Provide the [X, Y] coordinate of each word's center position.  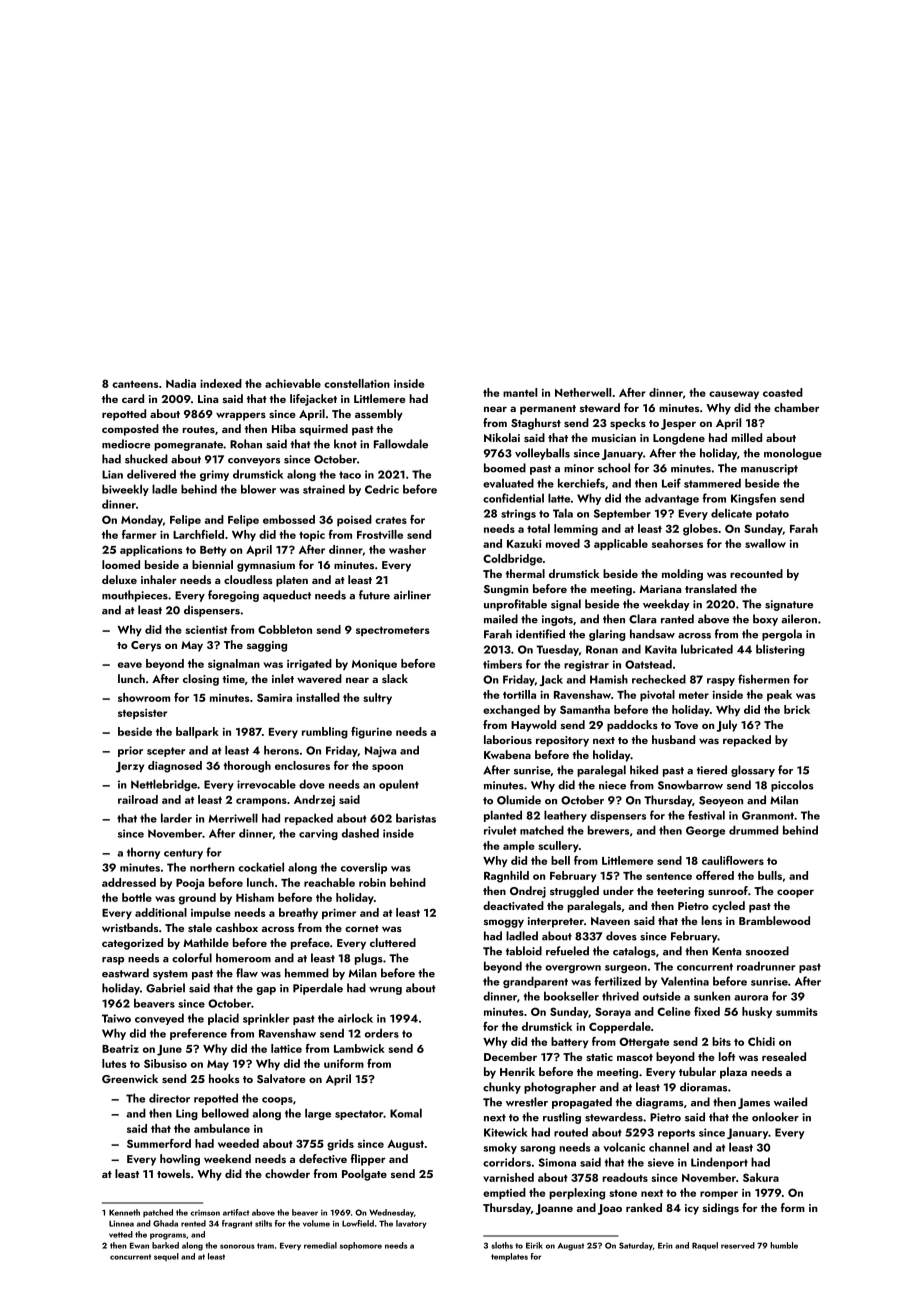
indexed [221, 383]
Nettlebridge [164, 785]
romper [719, 1195]
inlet [283, 678]
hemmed [307, 973]
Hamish [609, 679]
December [510, 1056]
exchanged [511, 711]
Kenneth [124, 1212]
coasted [783, 392]
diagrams [659, 1103]
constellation [357, 383]
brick [797, 709]
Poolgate [364, 1175]
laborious [508, 739]
